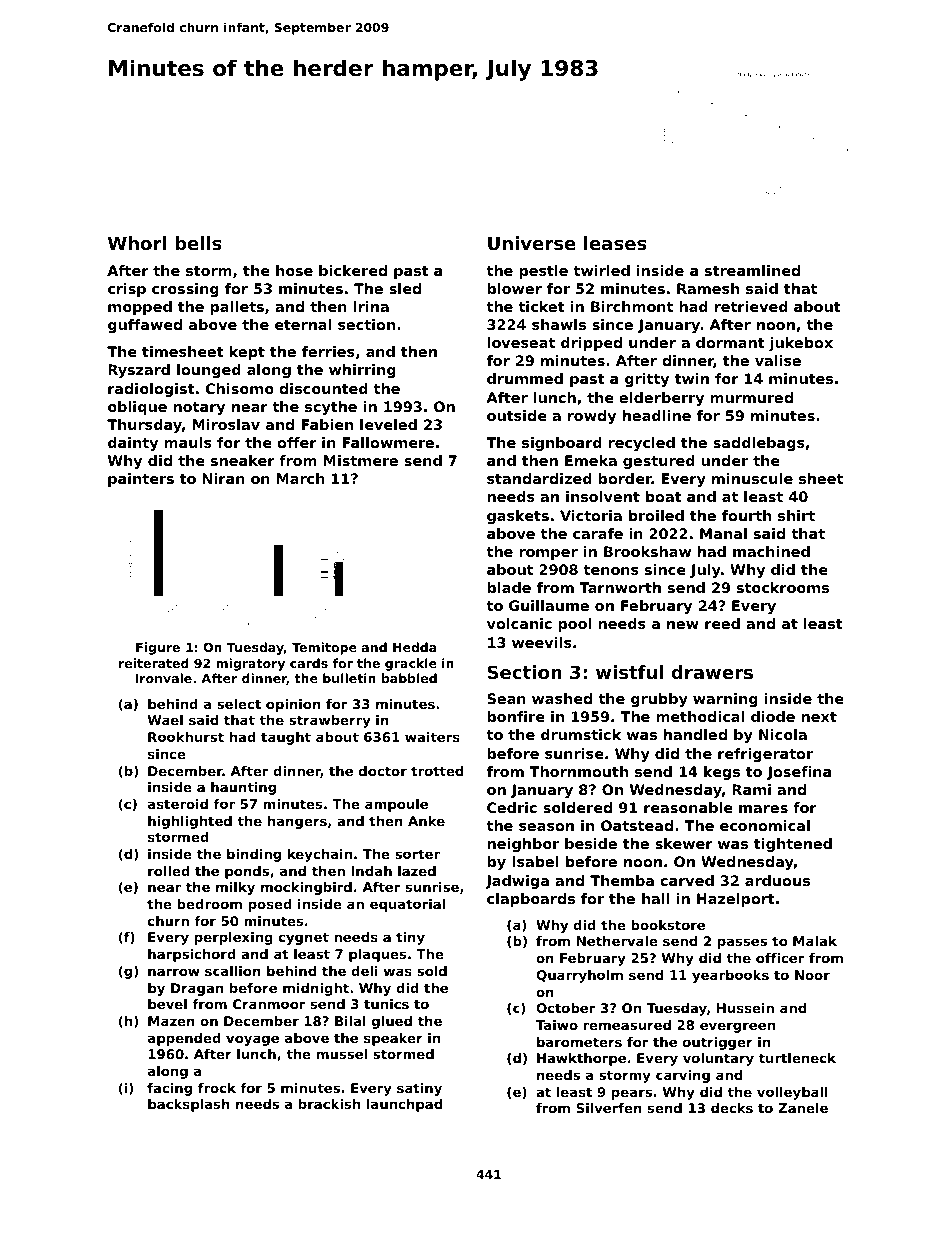  What do you see at coordinates (414, 647) in the screenshot?
I see `Hedda` at bounding box center [414, 647].
